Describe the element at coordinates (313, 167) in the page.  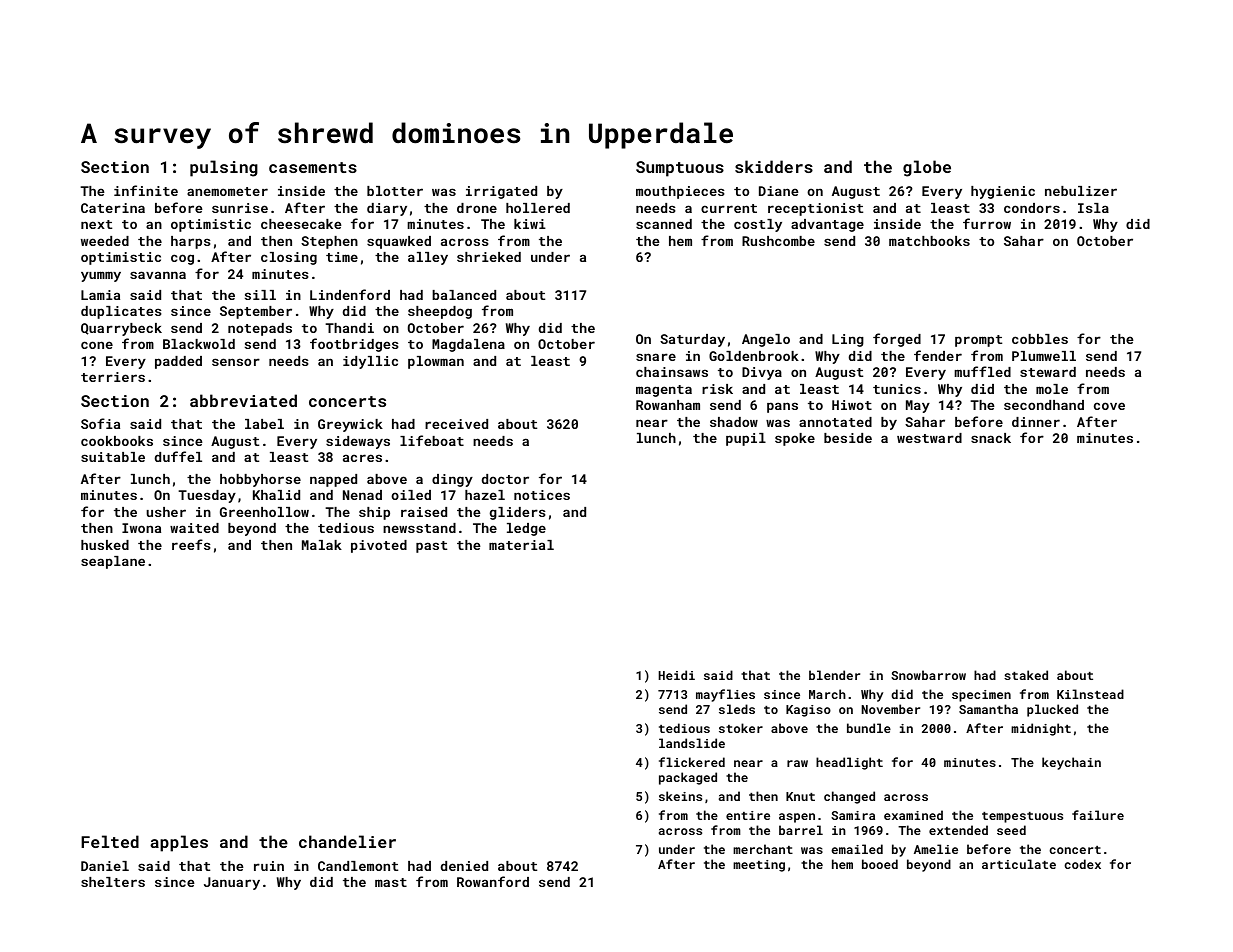
I see `casements` at that location.
